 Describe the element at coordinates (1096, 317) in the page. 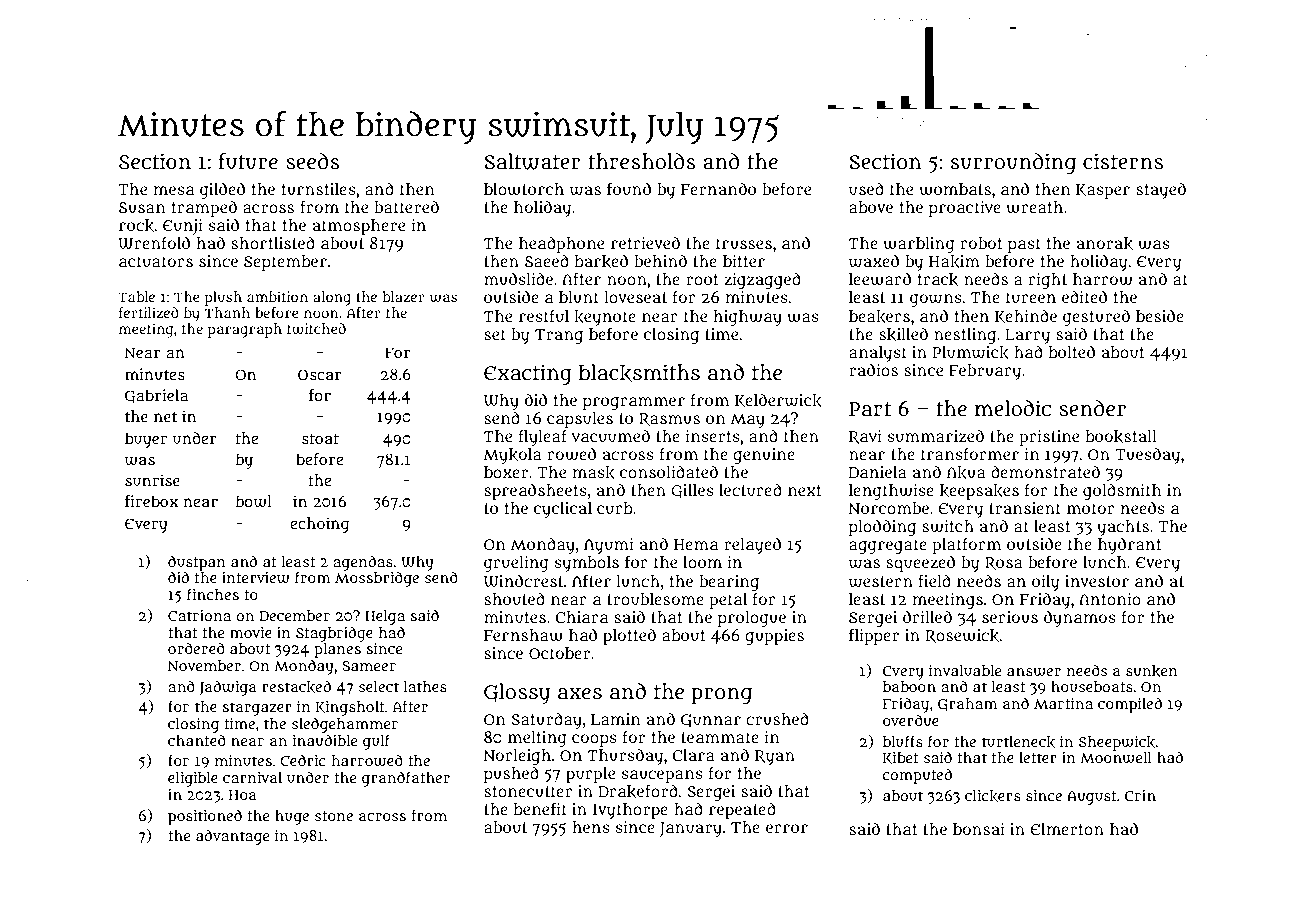

I see `gestured` at that location.
